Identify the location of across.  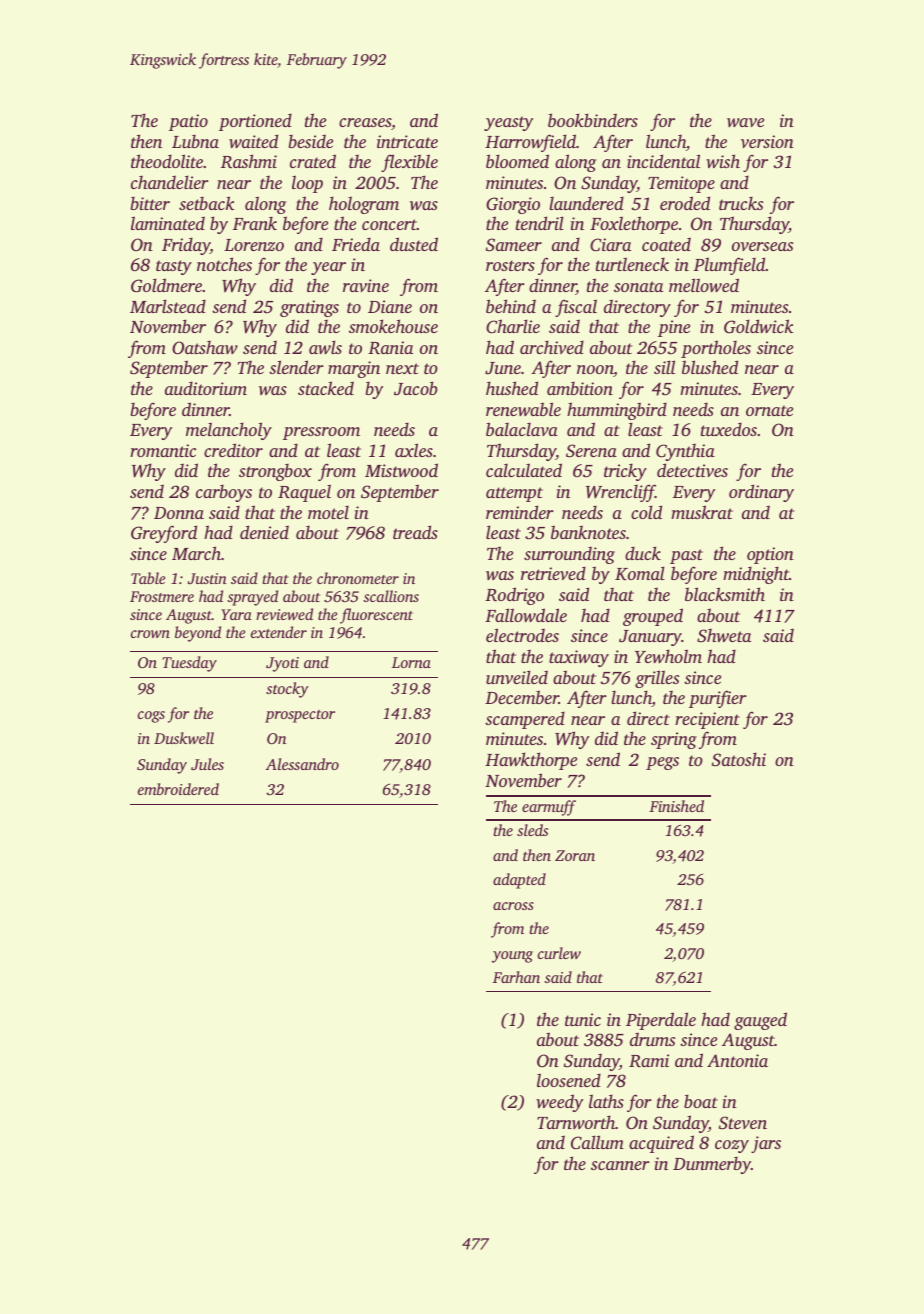
(513, 906).
